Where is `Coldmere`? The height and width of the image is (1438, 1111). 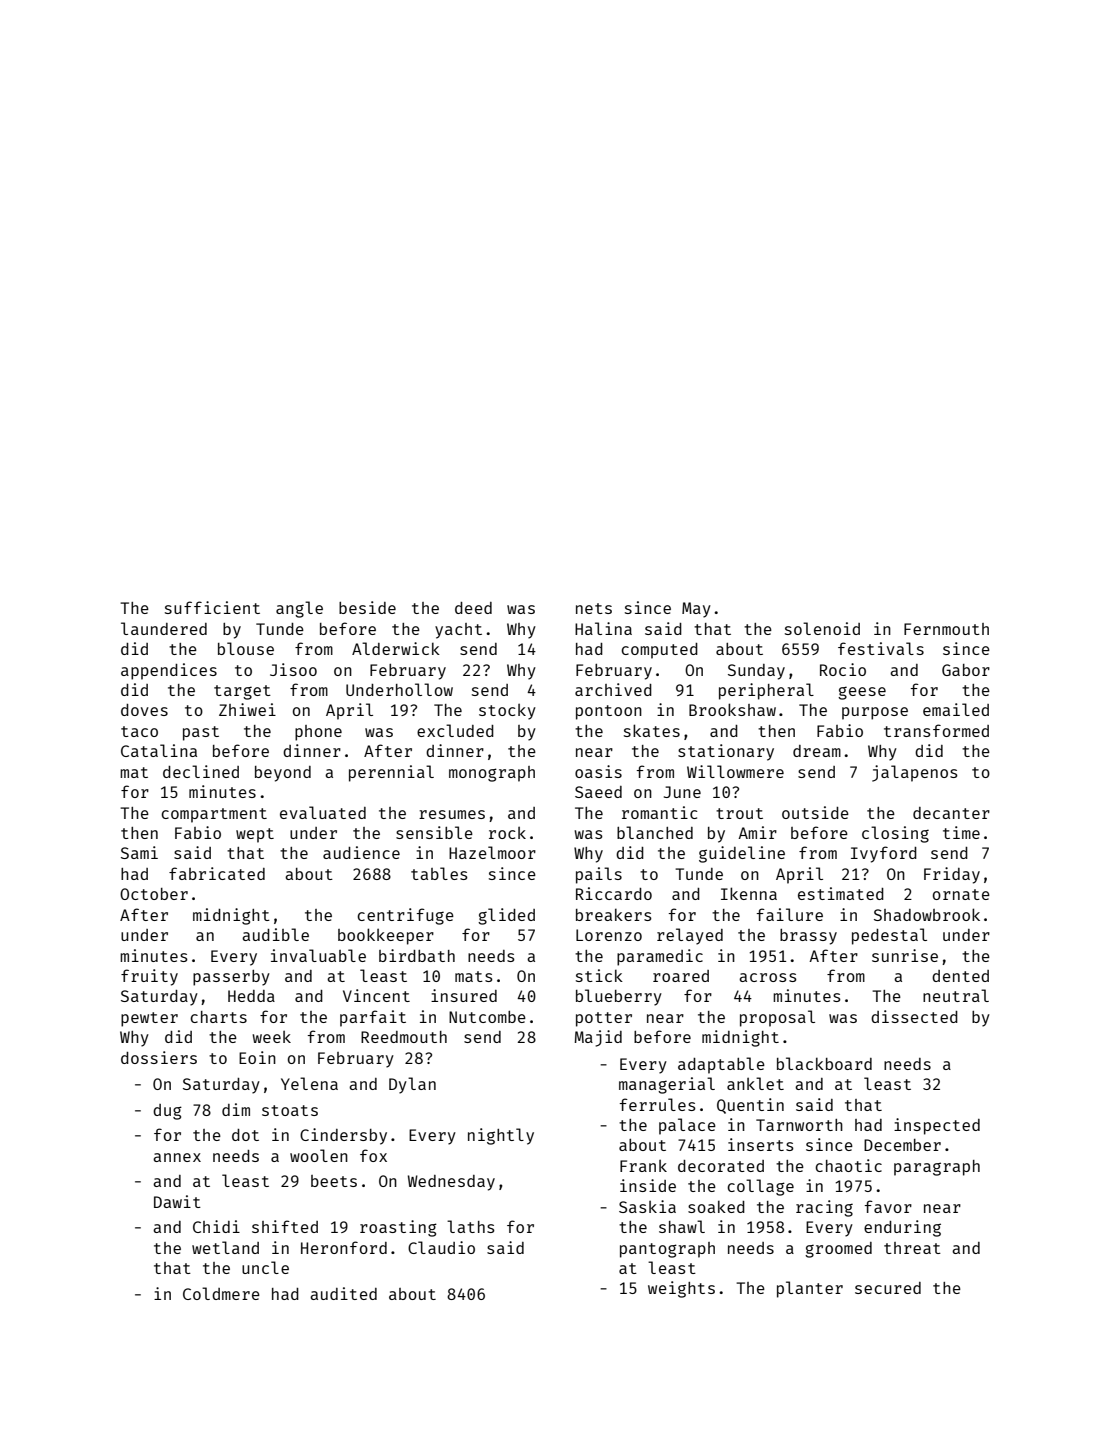 Coldmere is located at coordinates (221, 1293).
